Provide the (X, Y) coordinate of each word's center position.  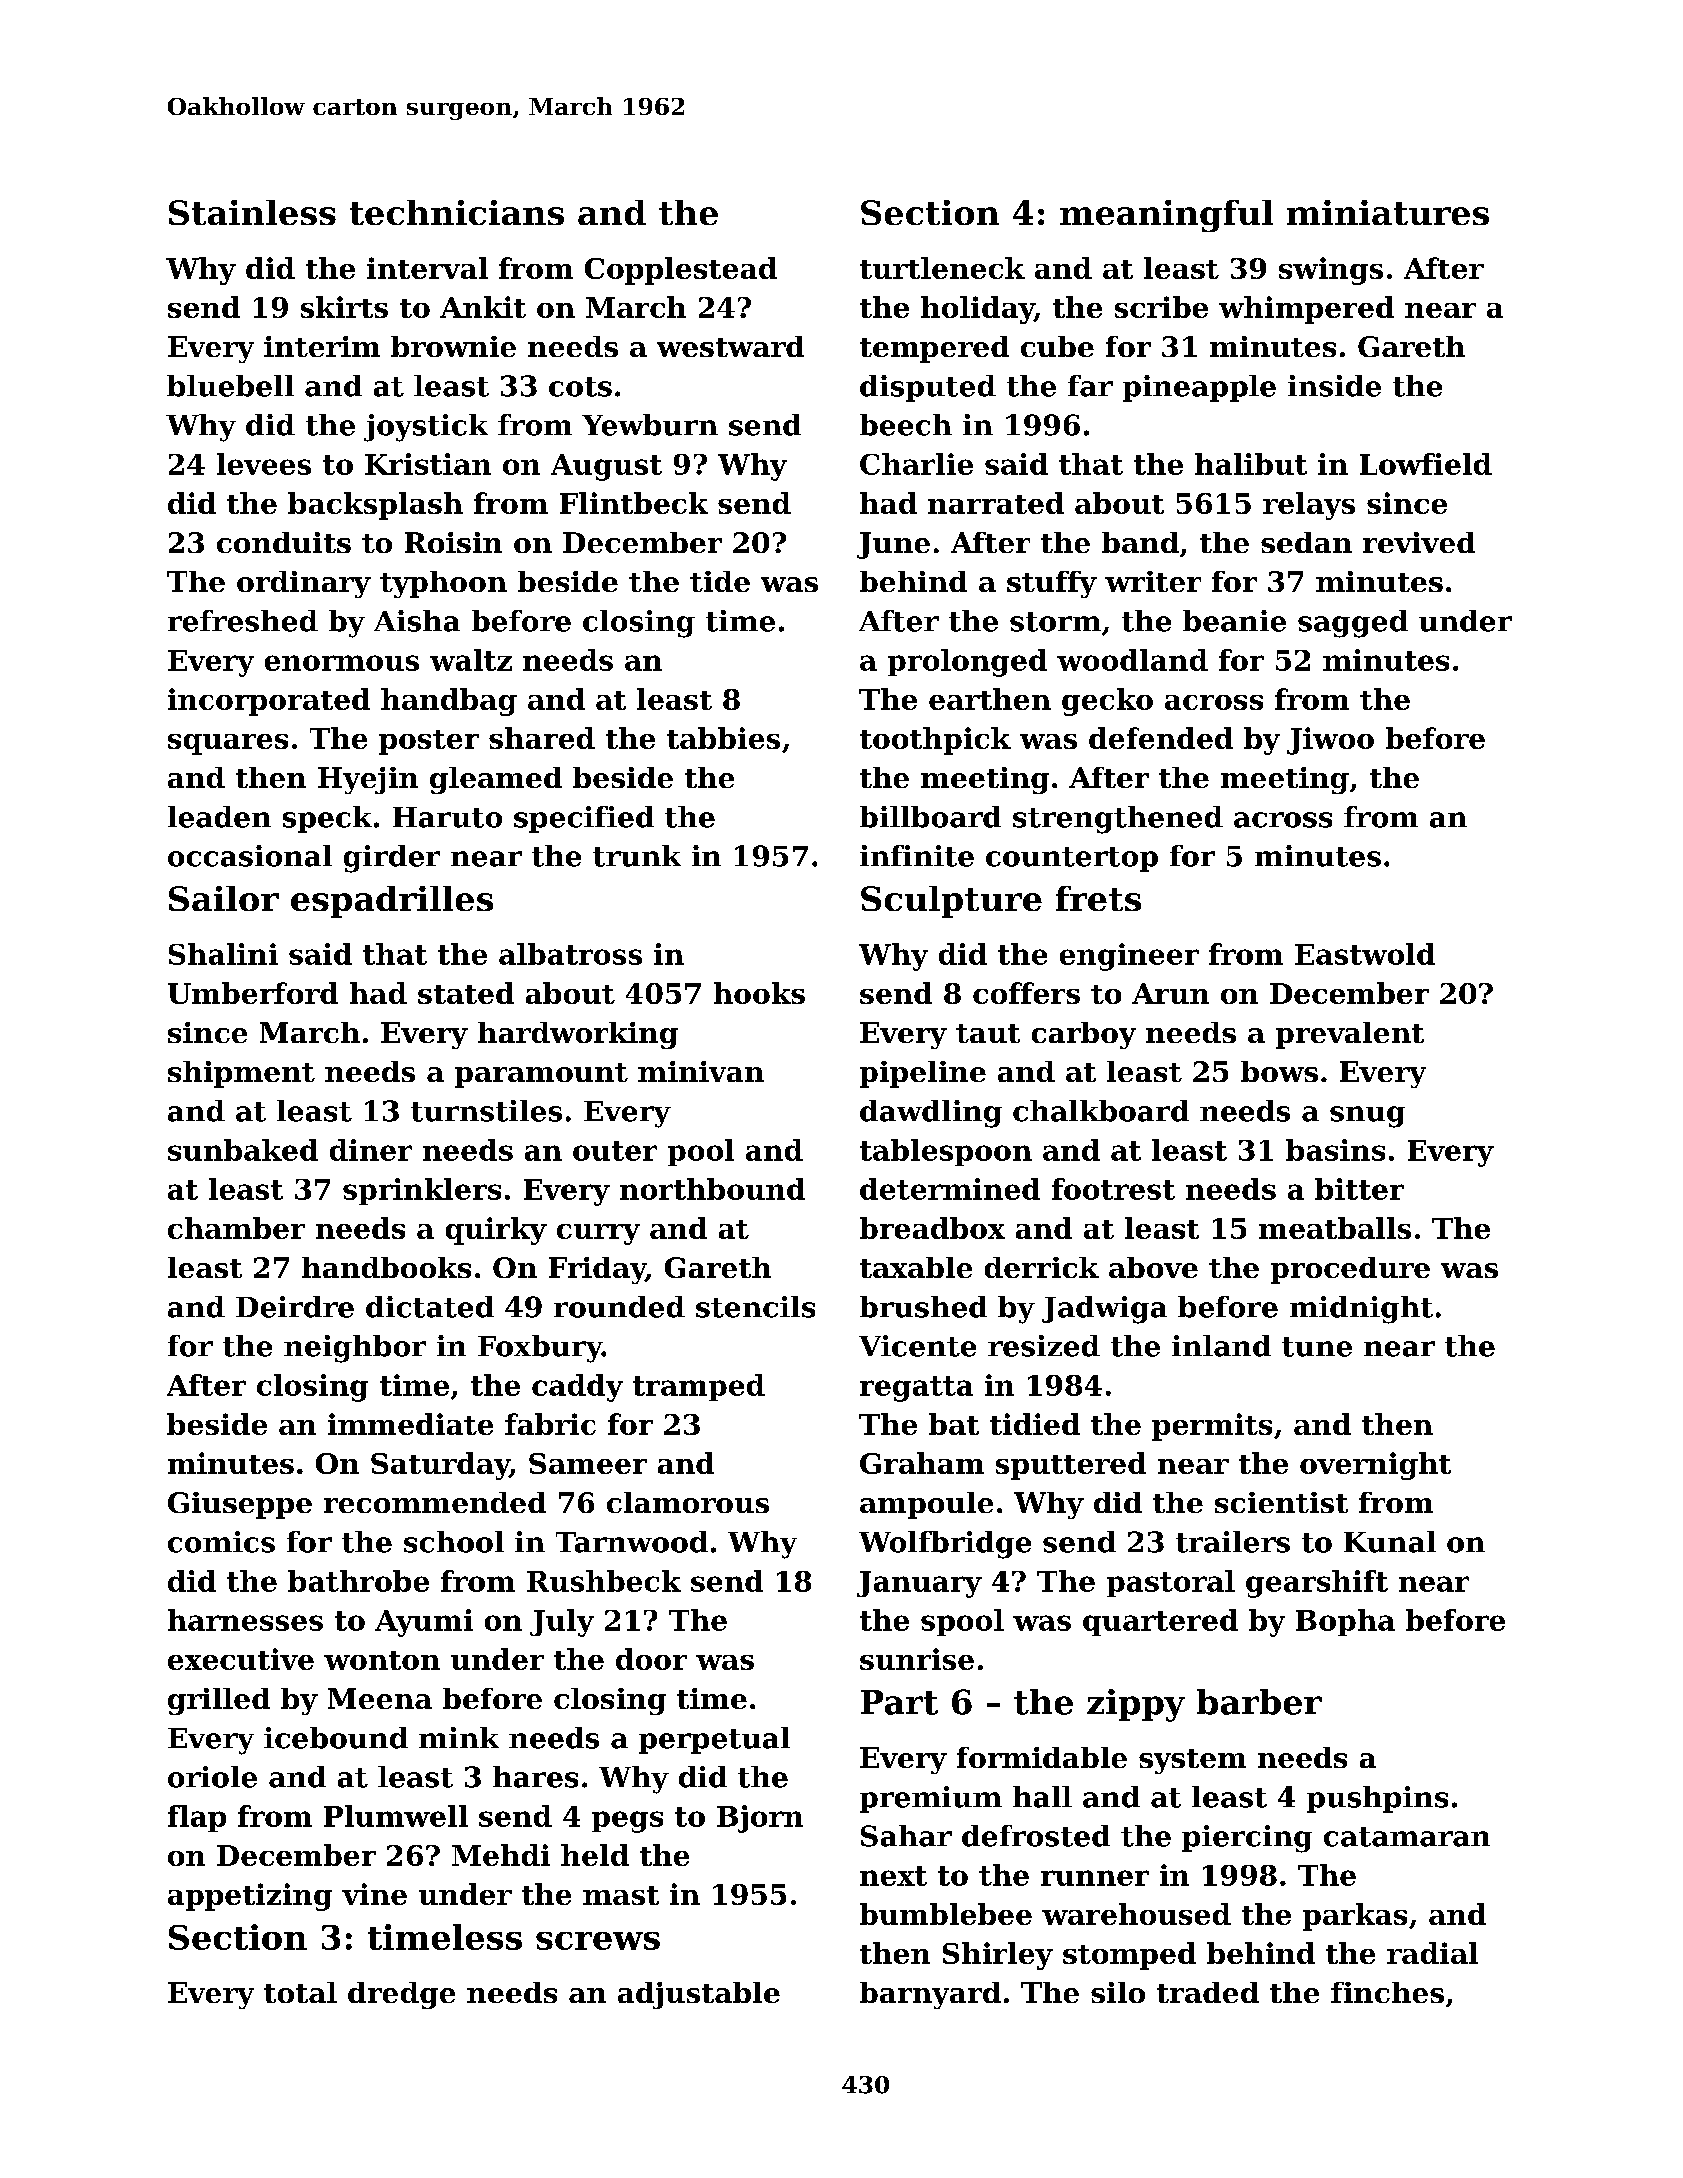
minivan (701, 1071)
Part (899, 1702)
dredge (401, 1995)
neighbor (355, 1349)
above (1153, 1267)
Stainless (252, 212)
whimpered (1306, 310)
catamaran (1407, 1837)
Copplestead (681, 271)
